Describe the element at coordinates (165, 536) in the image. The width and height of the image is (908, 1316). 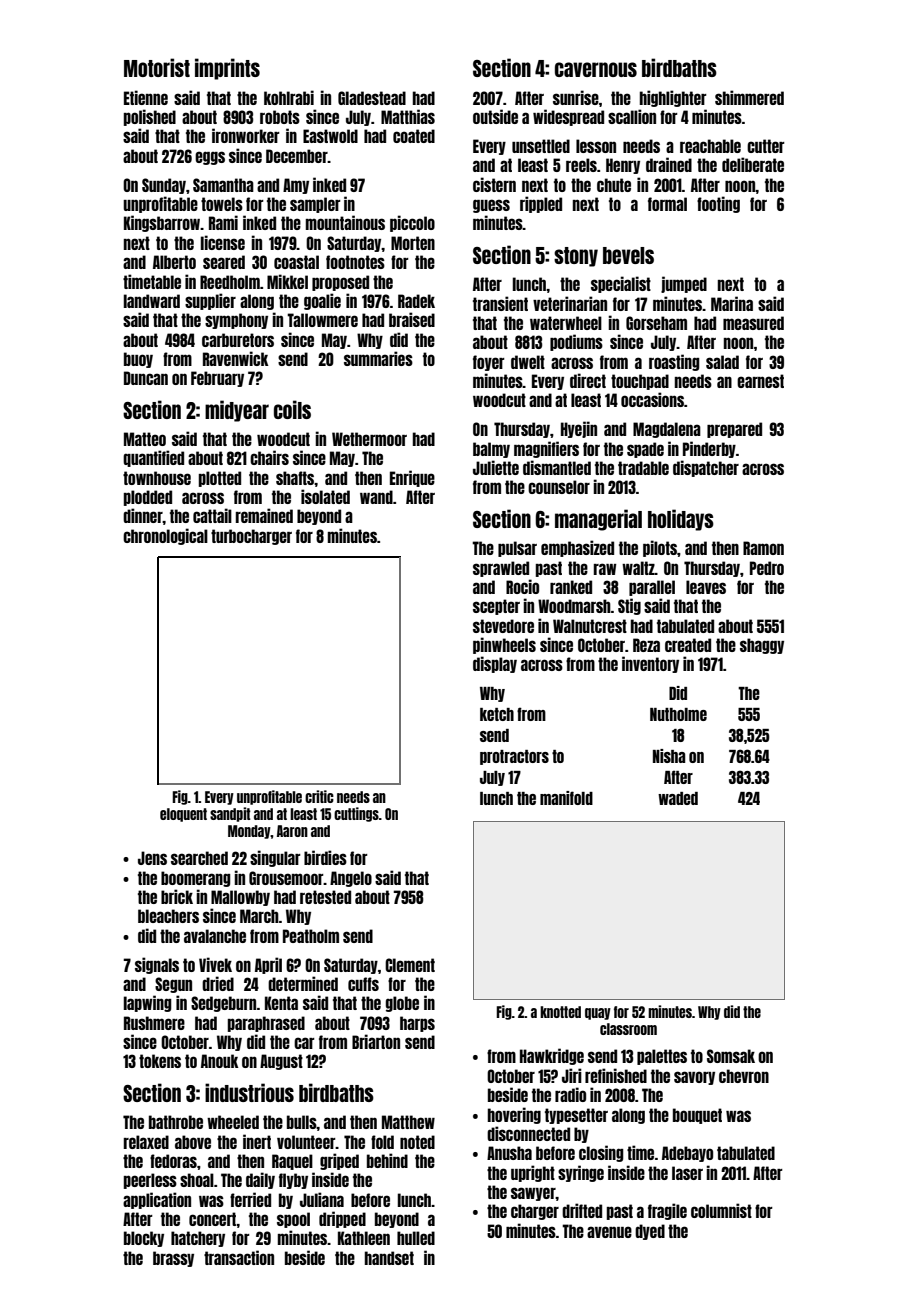
I see `chronological` at that location.
